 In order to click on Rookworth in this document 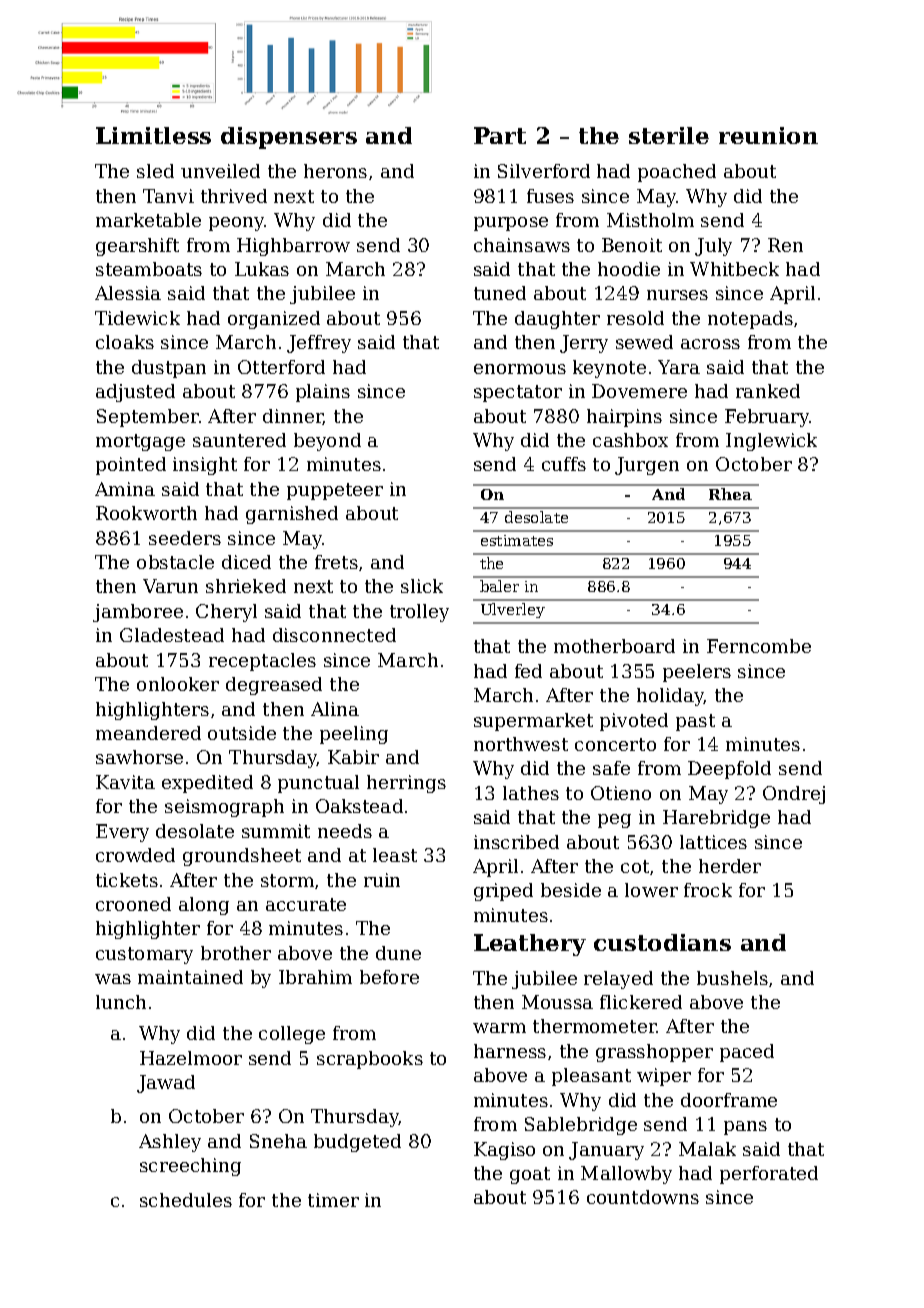, I will do `click(146, 513)`.
